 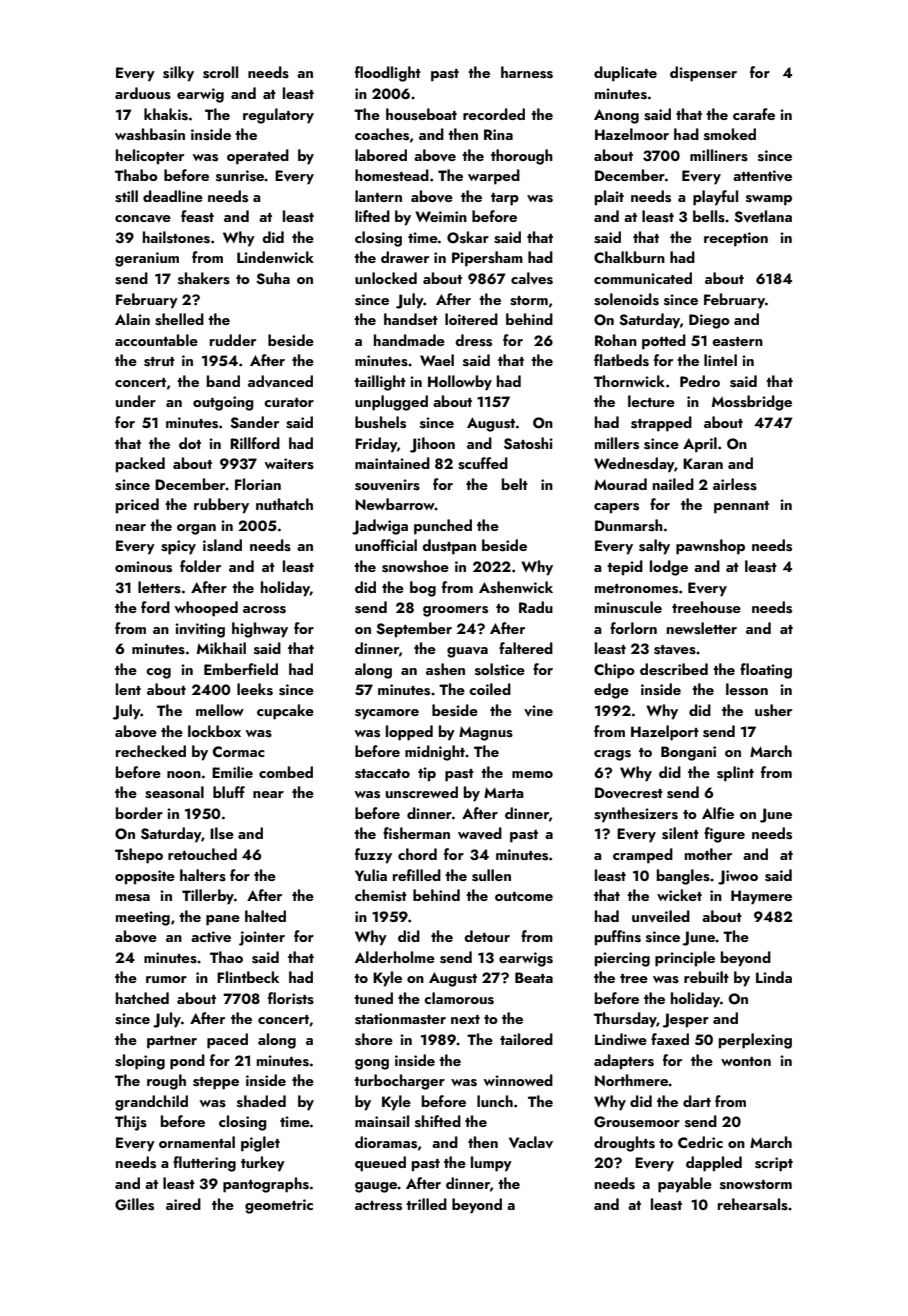 What do you see at coordinates (616, 340) in the screenshot?
I see `Rohan` at bounding box center [616, 340].
